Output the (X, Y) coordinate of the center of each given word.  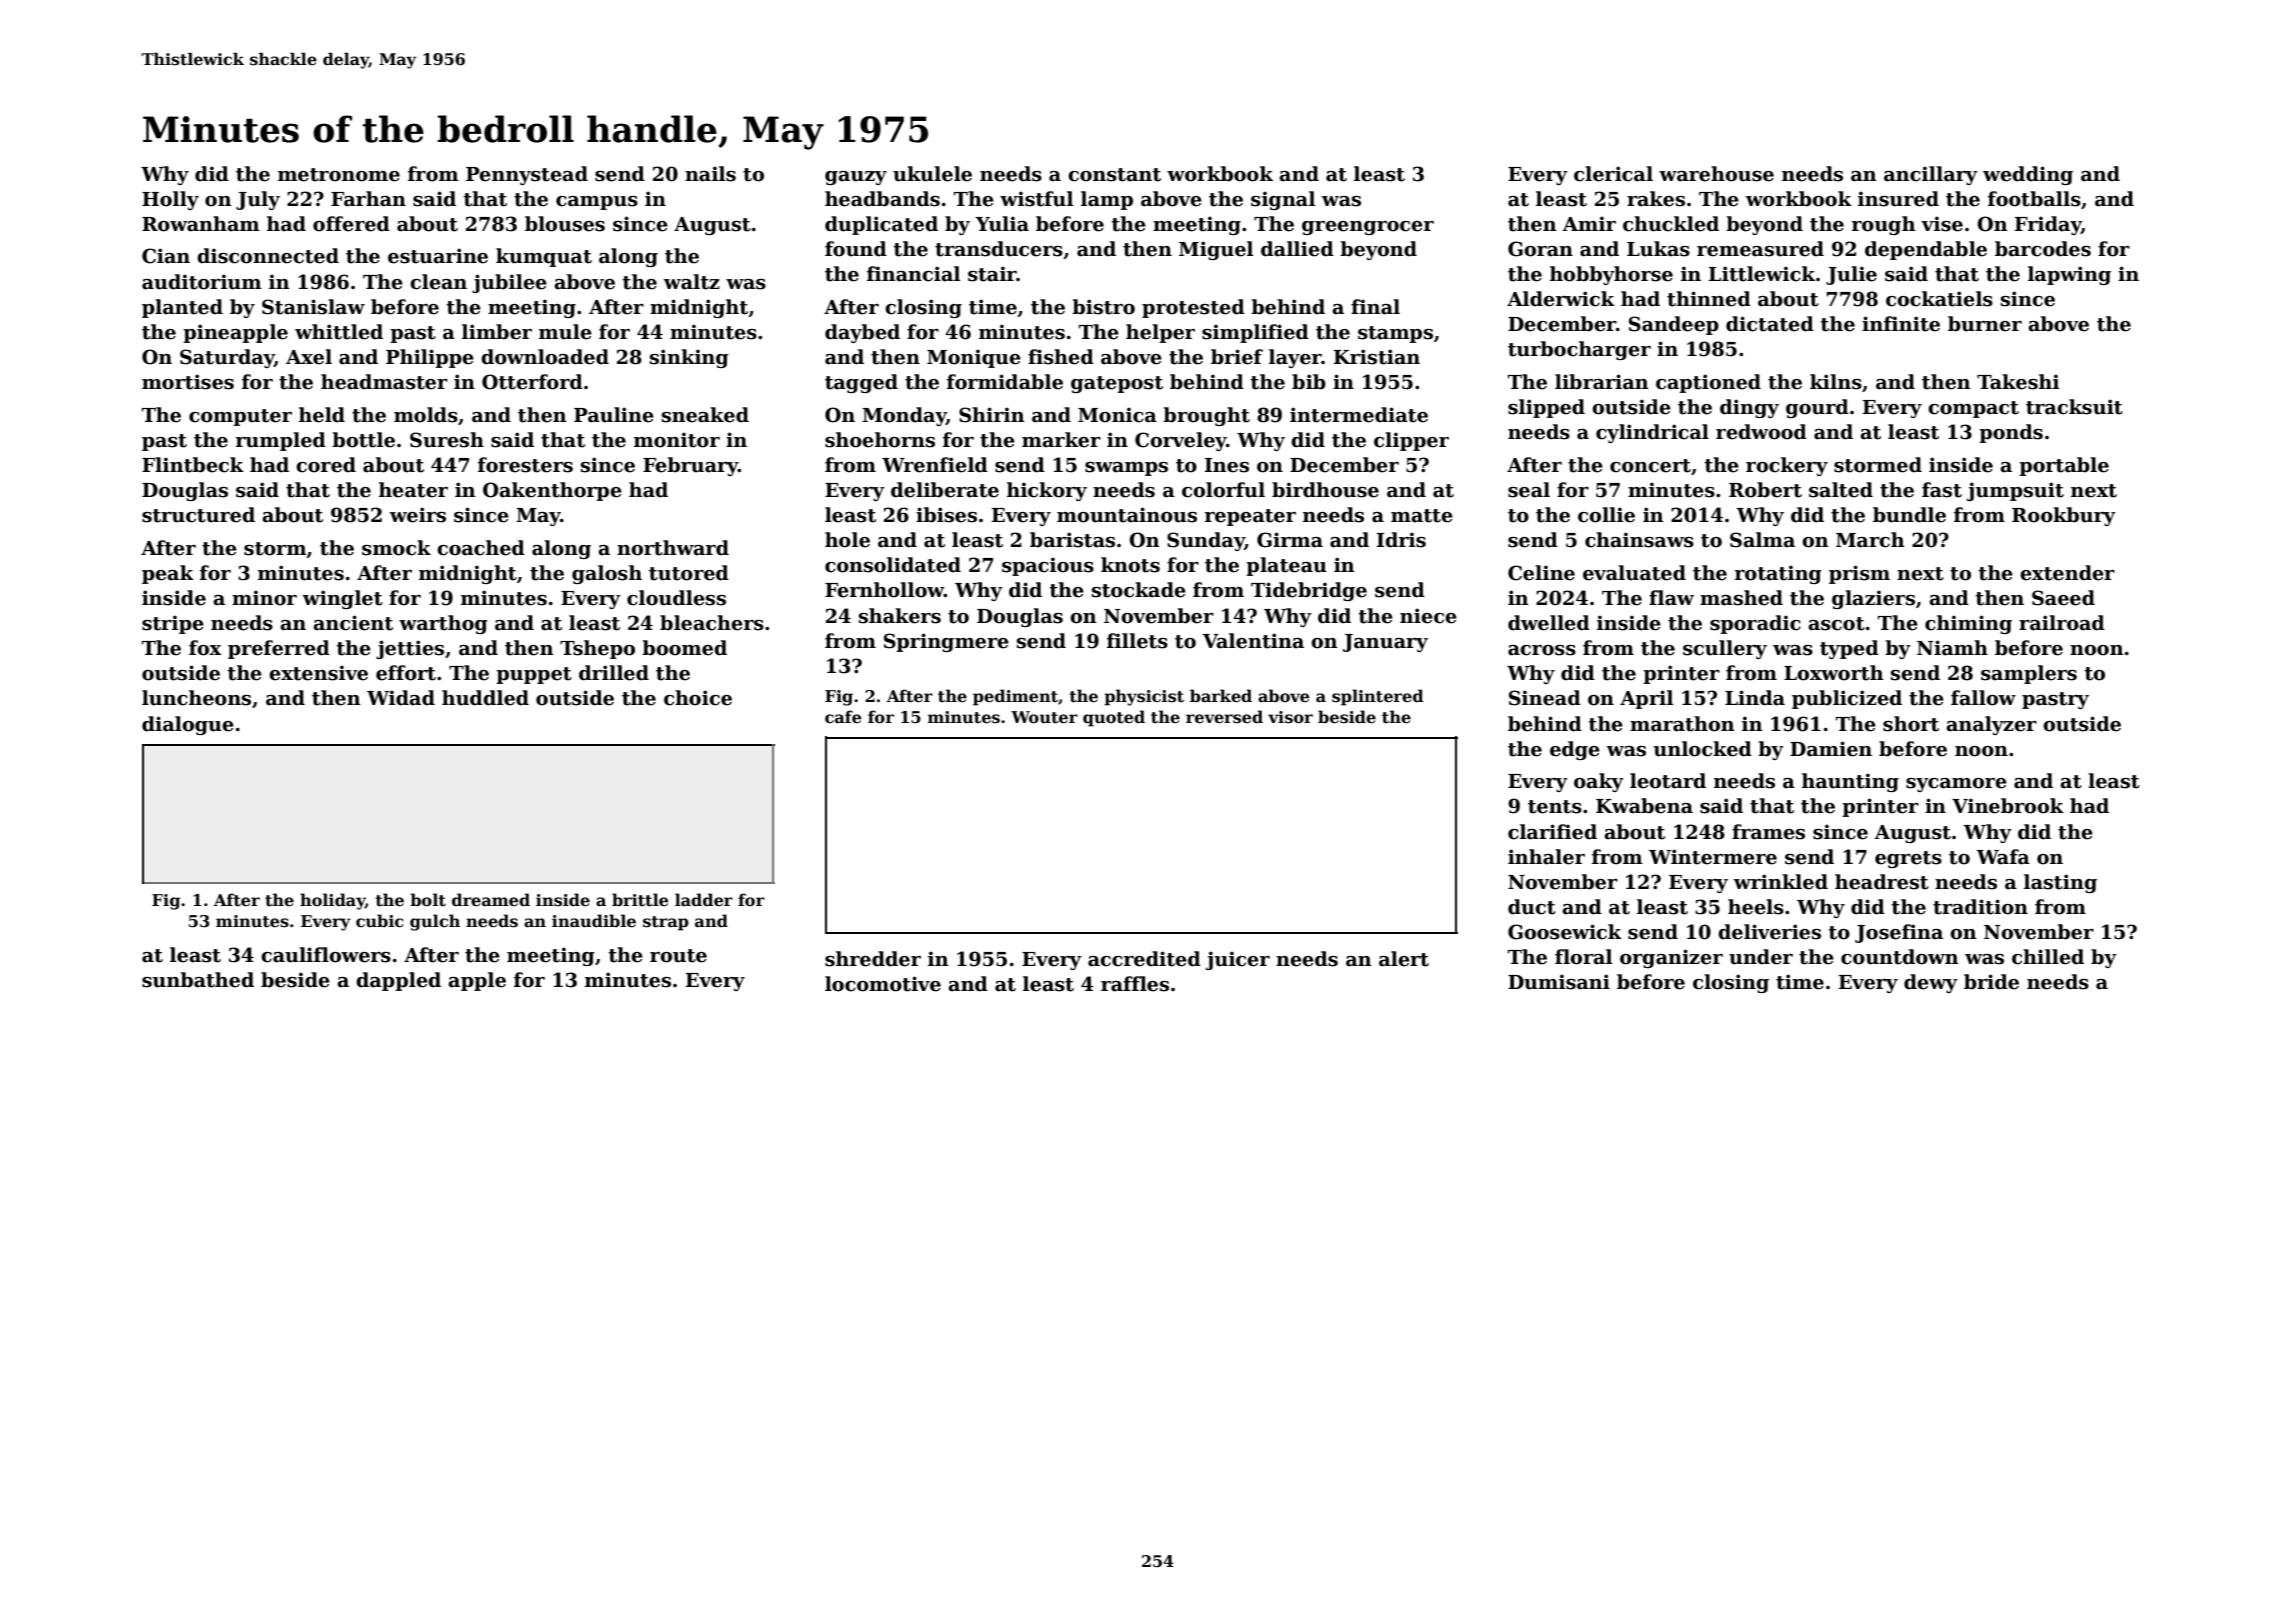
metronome (339, 175)
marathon (1682, 724)
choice (698, 698)
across (1542, 650)
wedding (2028, 175)
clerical (1613, 174)
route (678, 956)
